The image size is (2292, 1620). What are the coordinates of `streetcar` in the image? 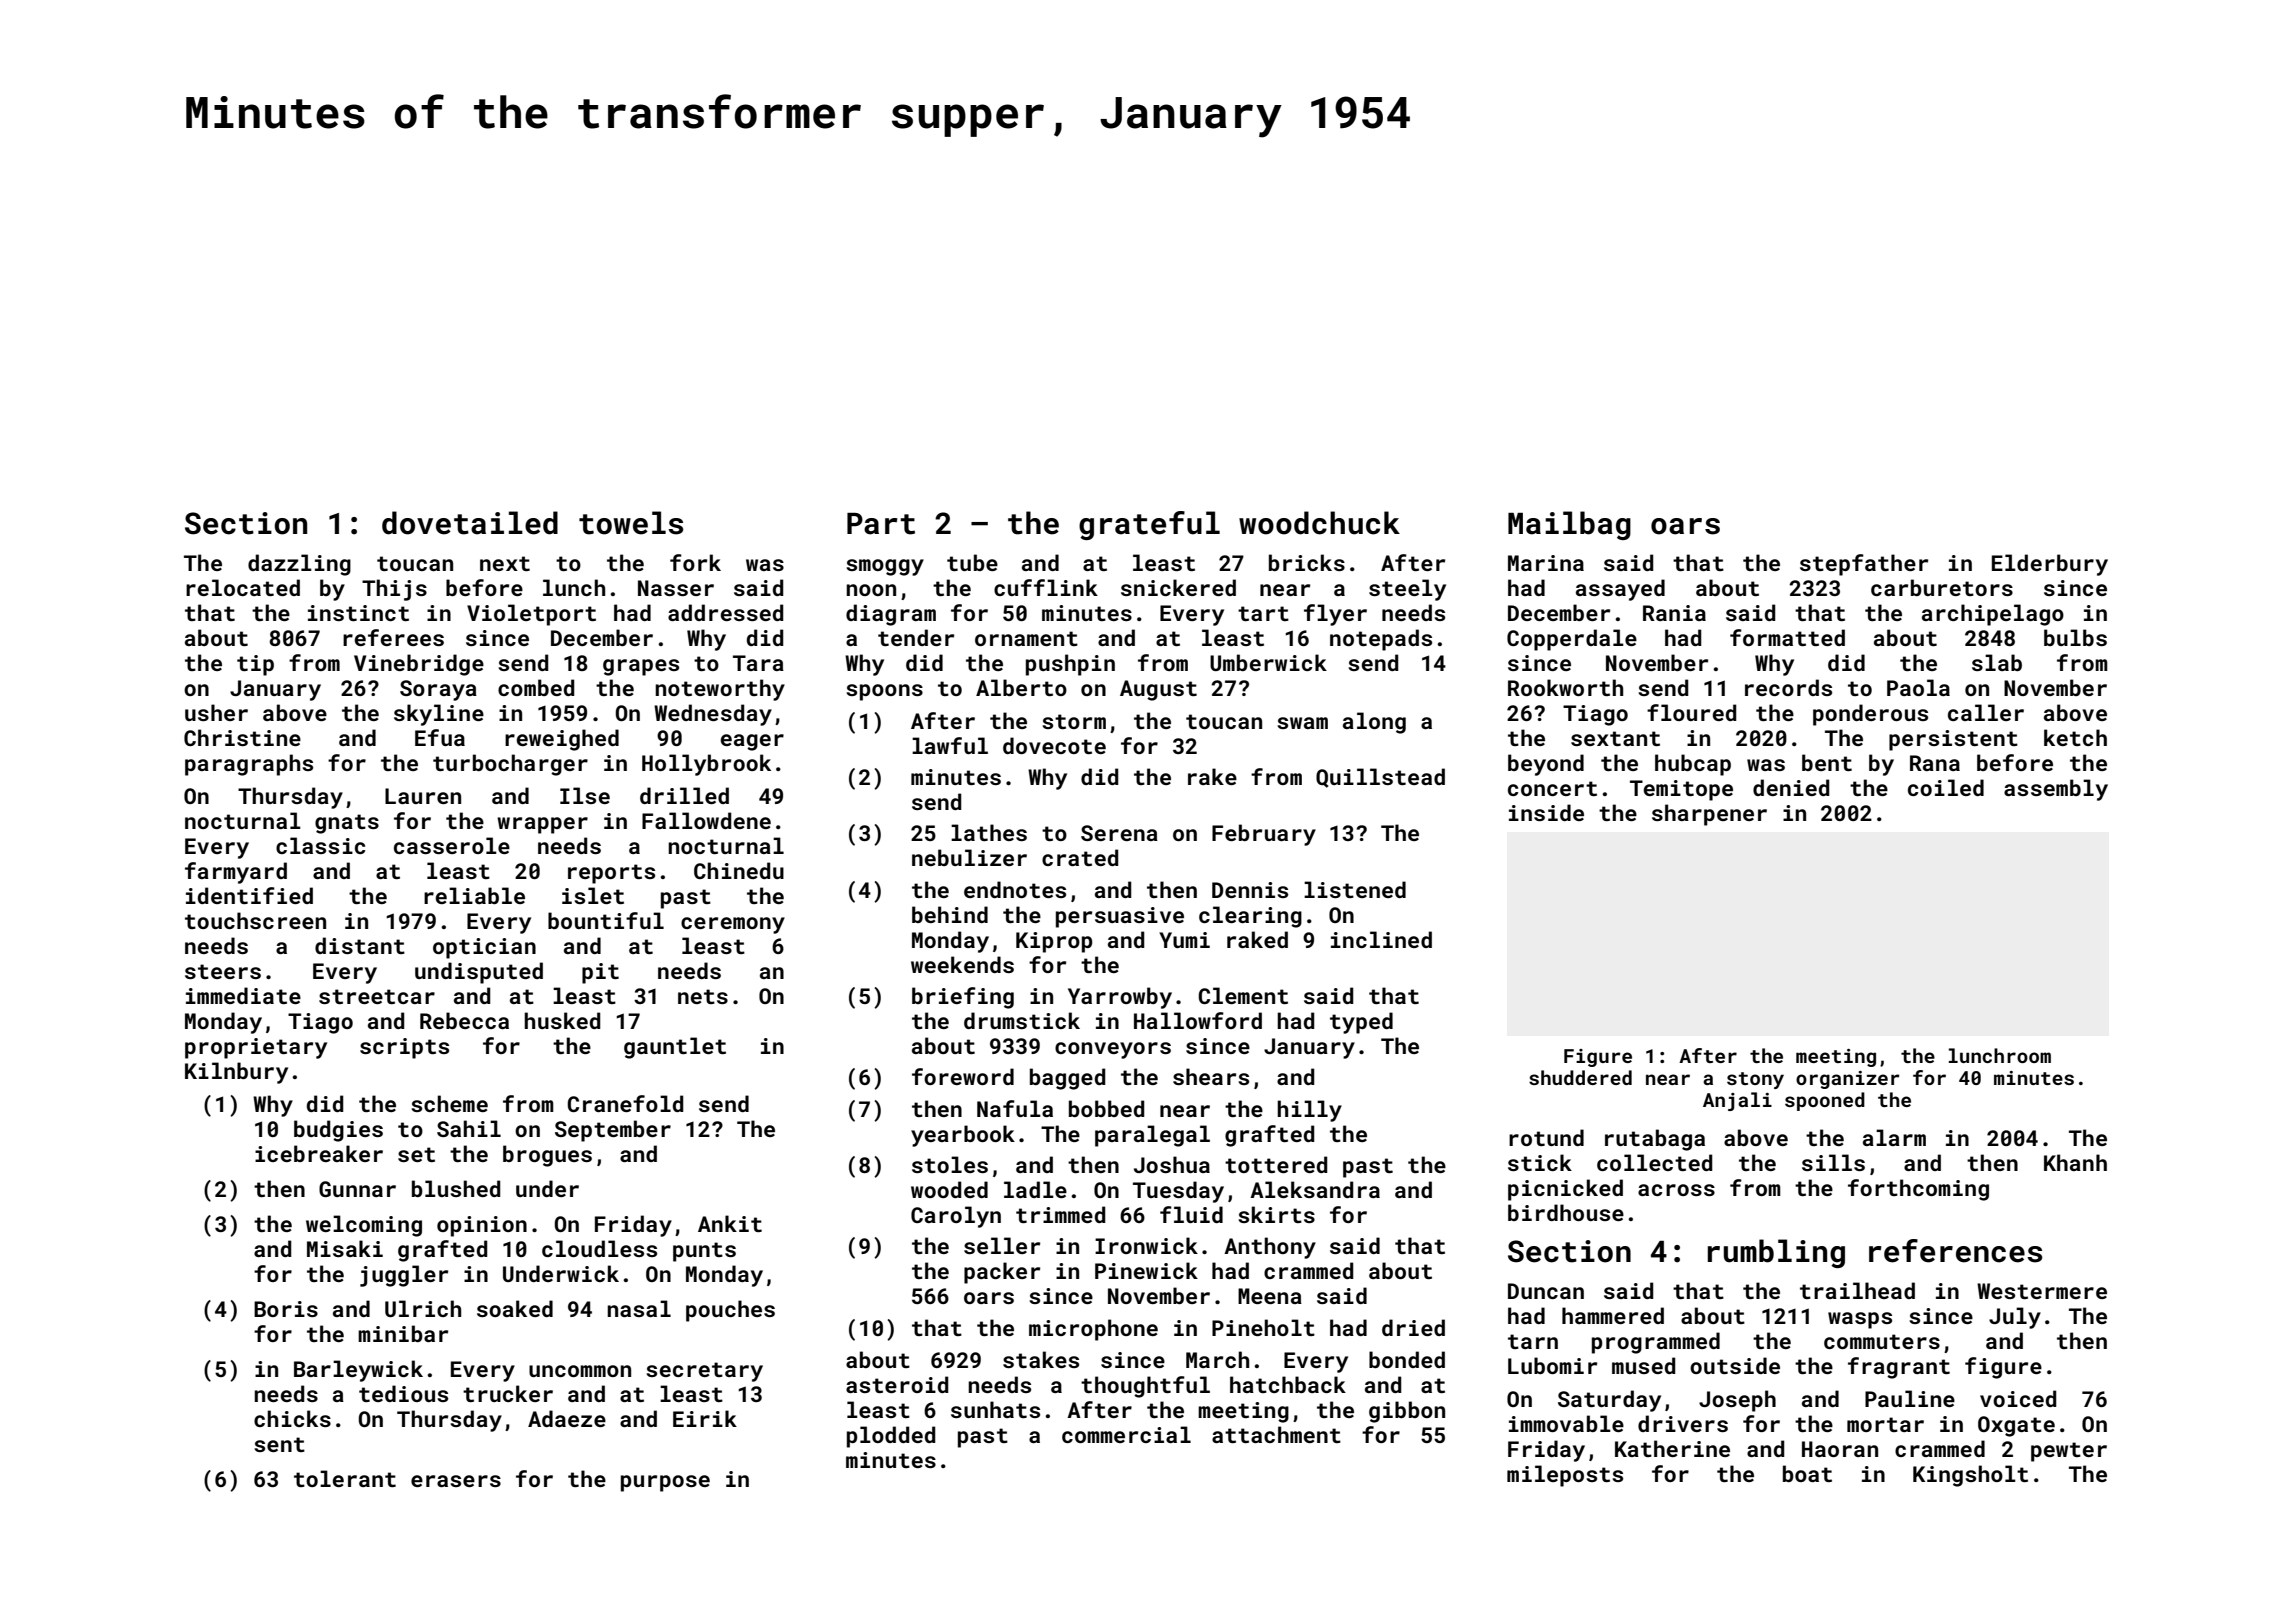 It's located at (377, 996).
